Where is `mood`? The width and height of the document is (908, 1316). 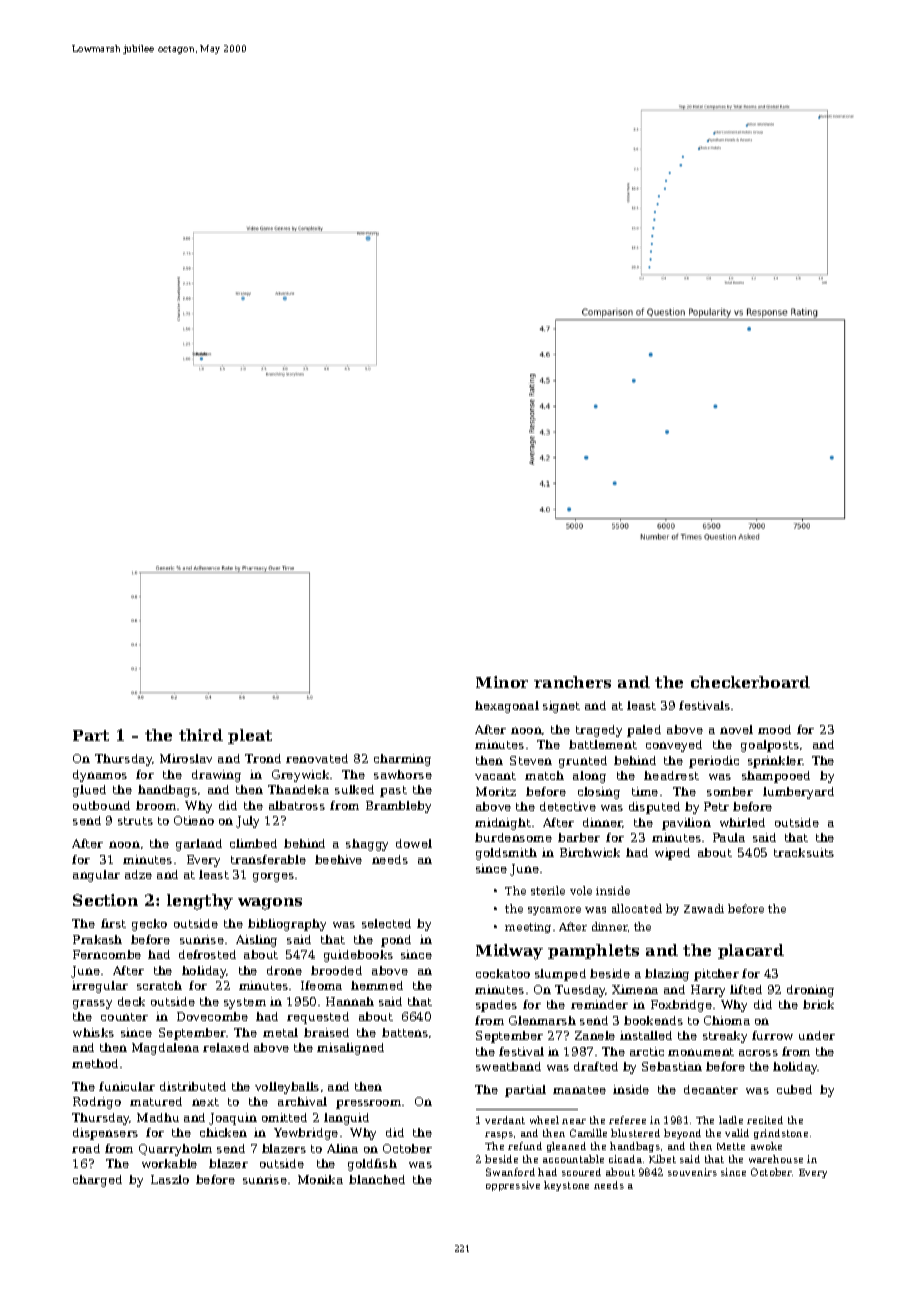
mood is located at coordinates (774, 729).
